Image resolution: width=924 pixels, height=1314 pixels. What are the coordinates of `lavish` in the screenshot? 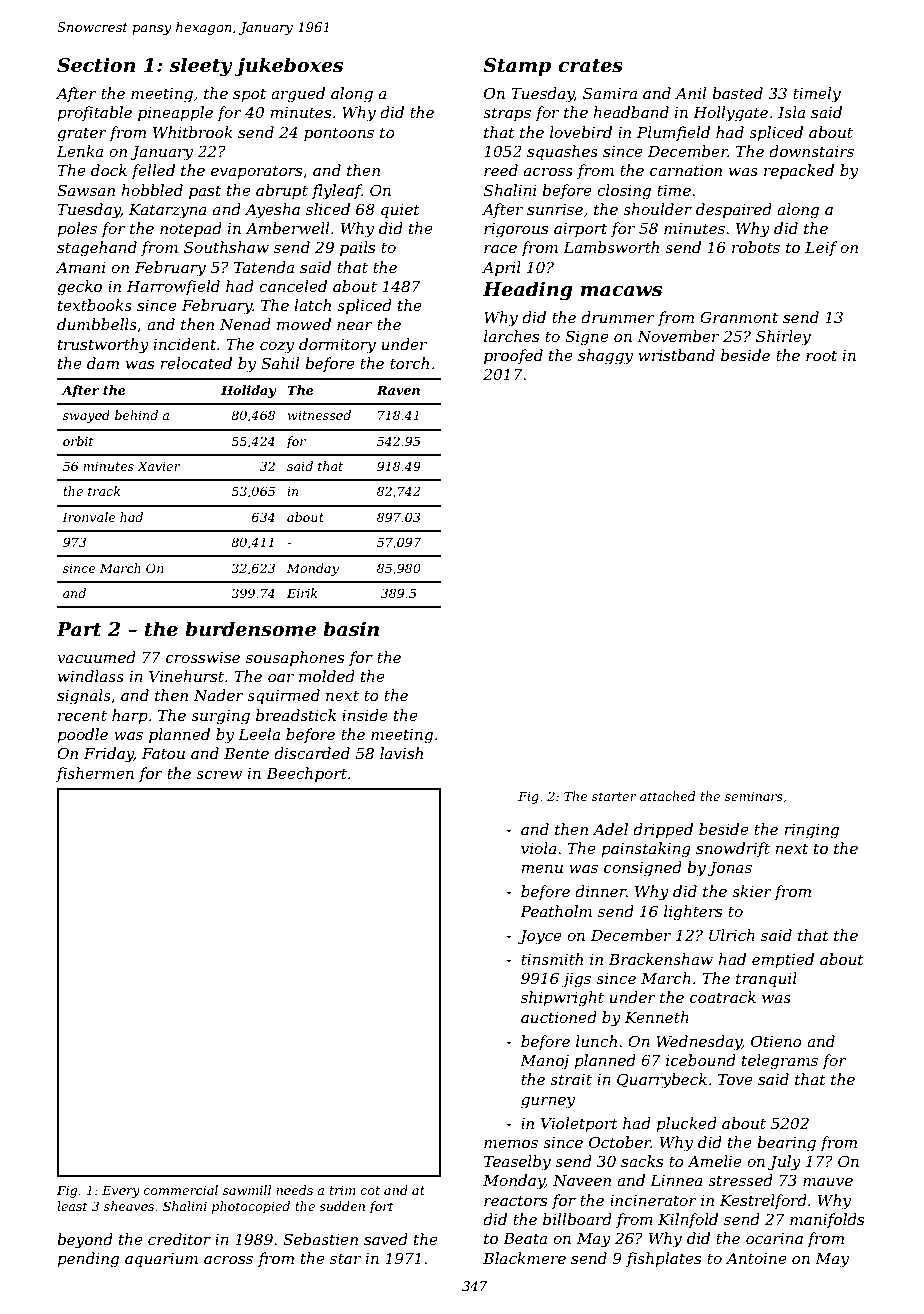 It's located at (401, 753).
